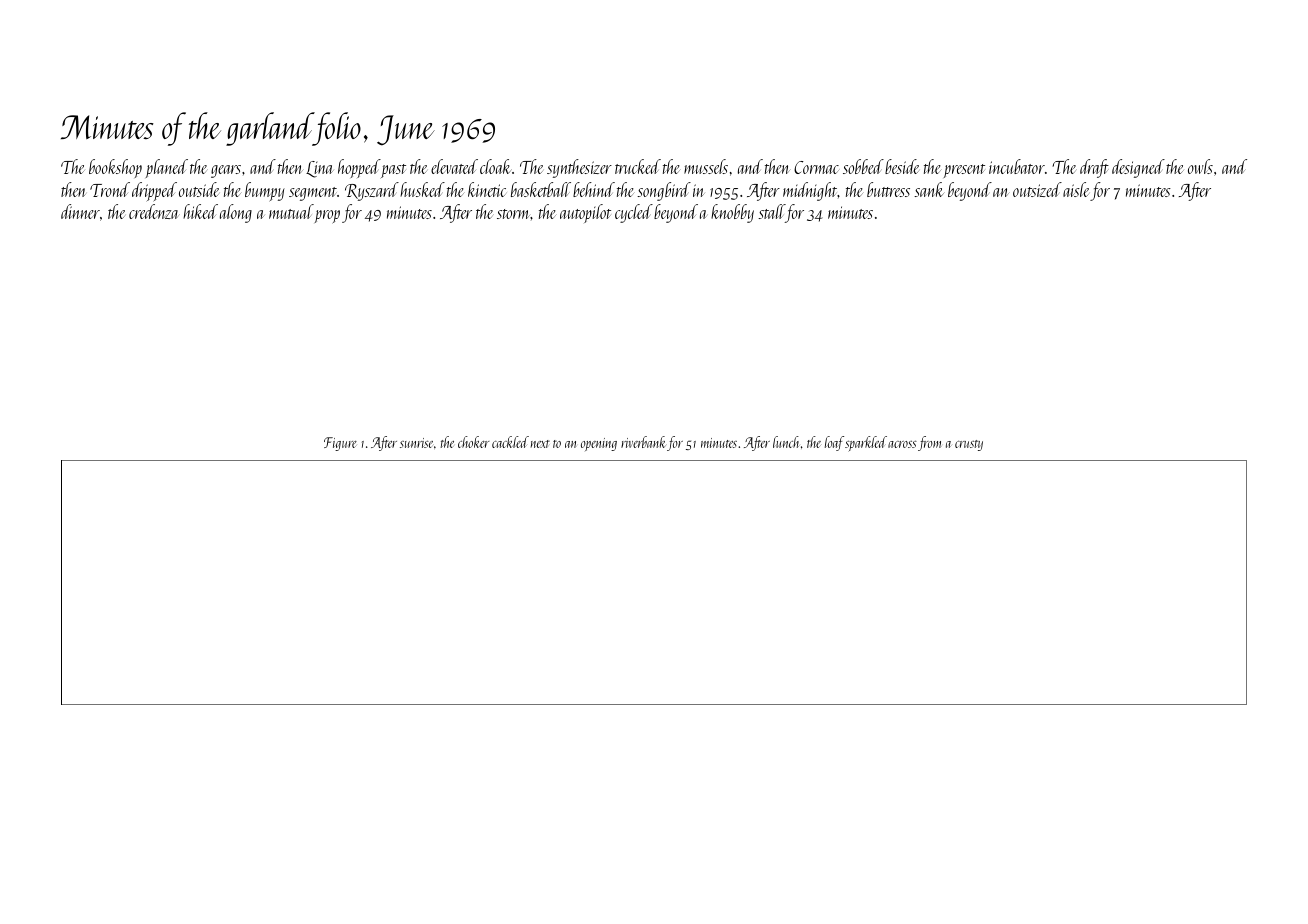 The height and width of the page is (924, 1308). Describe the element at coordinates (167, 168) in the page. I see `planed` at that location.
